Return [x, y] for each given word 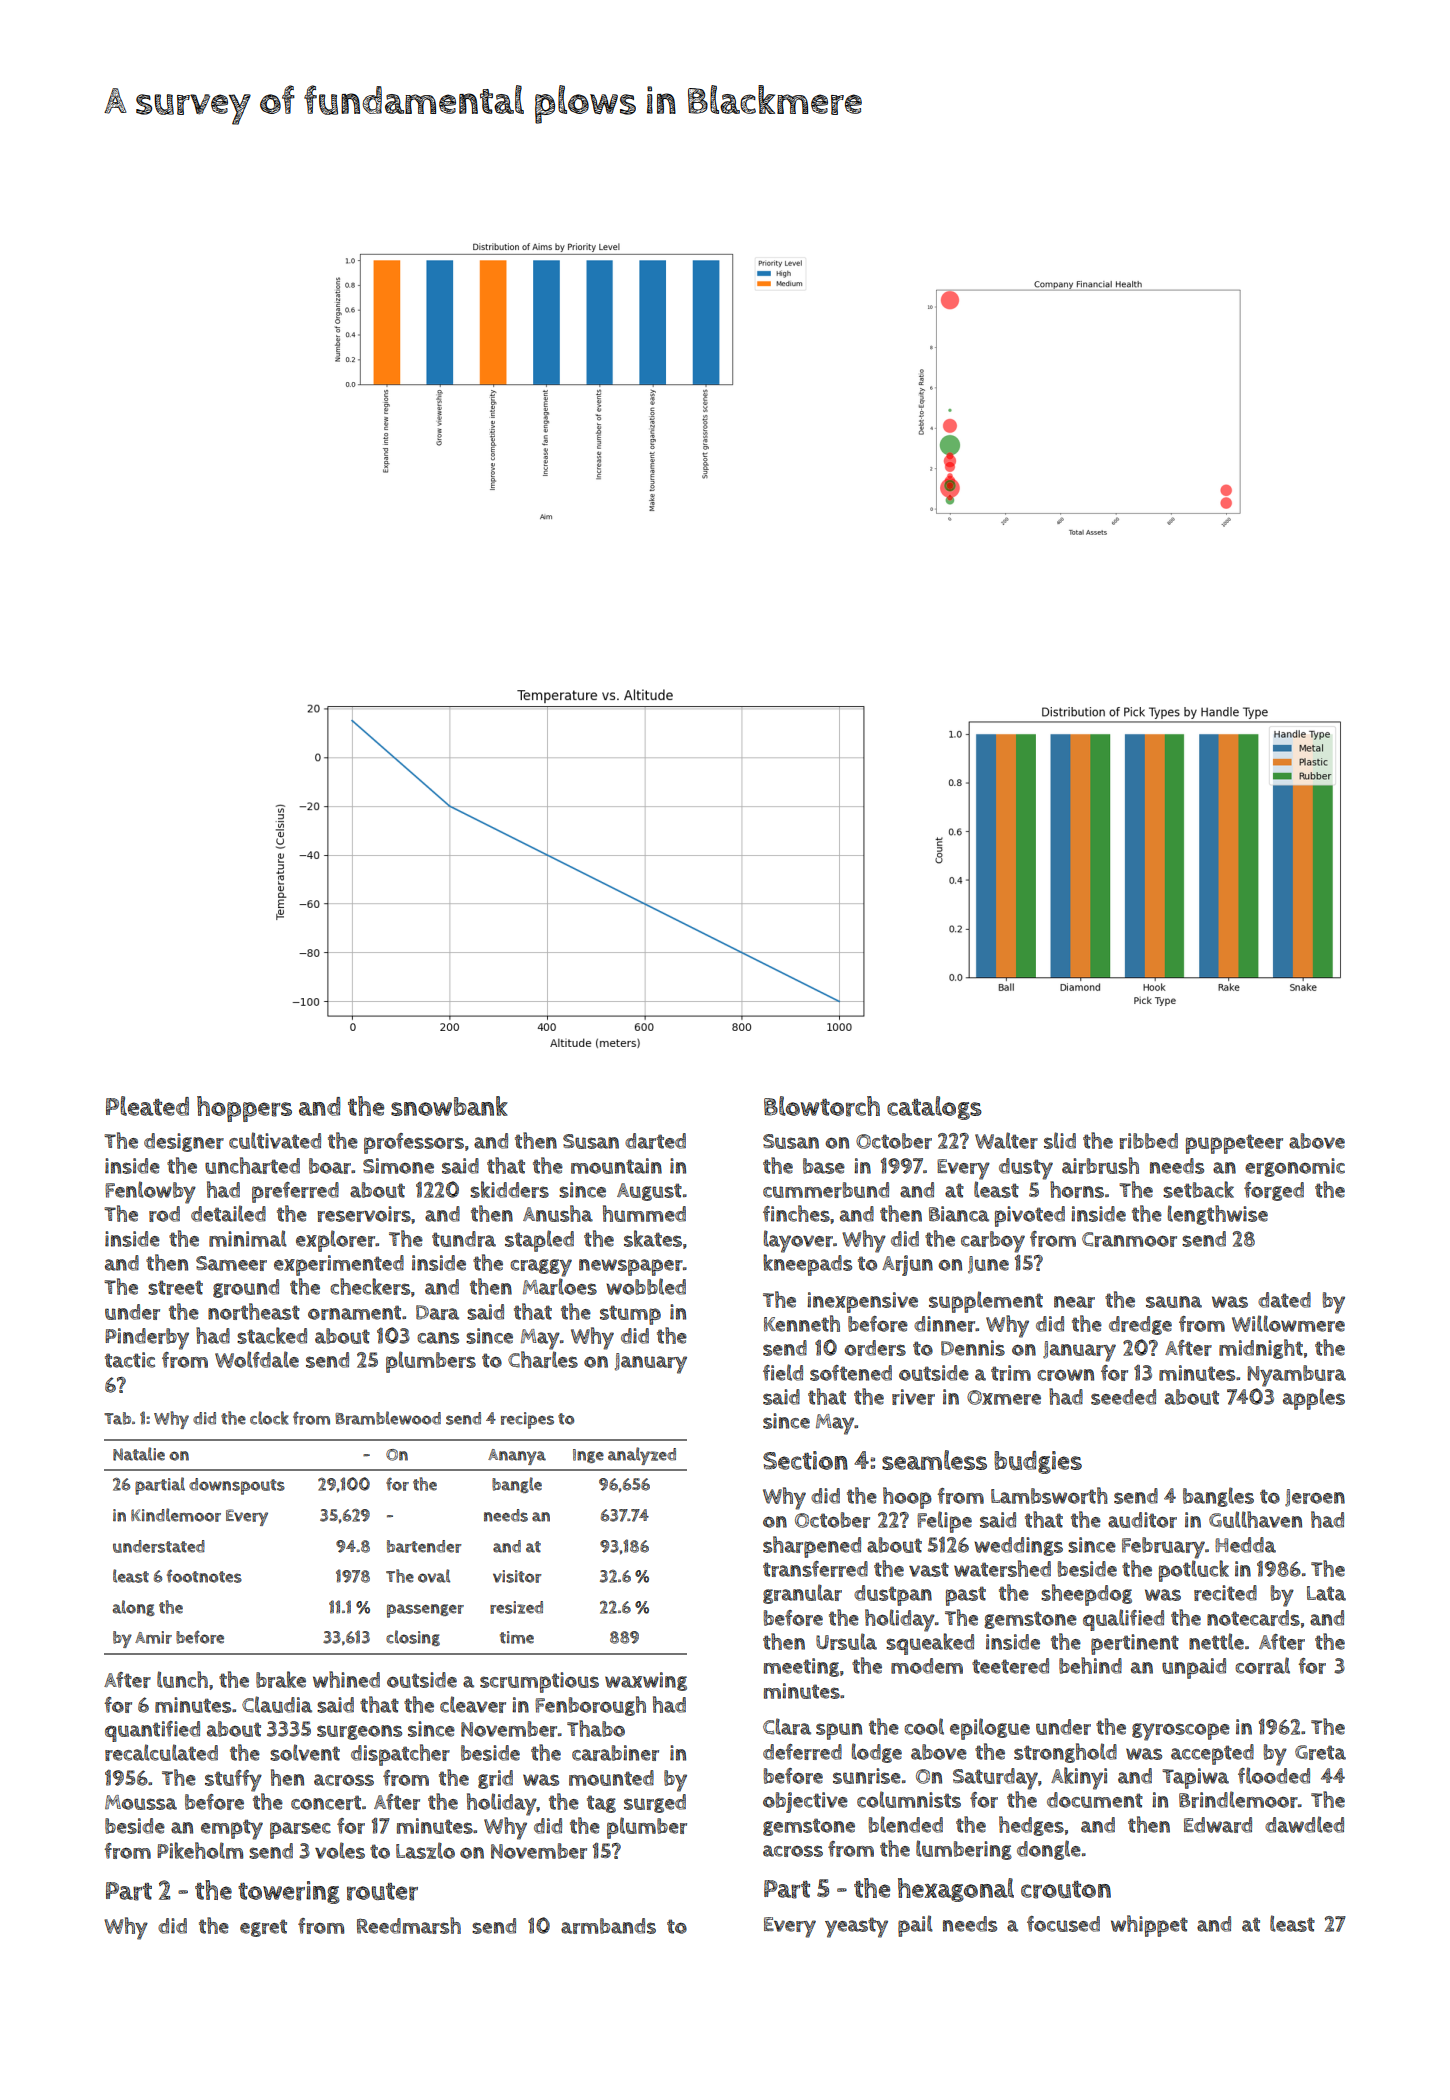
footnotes [204, 1576]
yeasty [856, 1927]
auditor [1142, 1520]
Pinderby [147, 1339]
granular [802, 1594]
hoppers [244, 1109]
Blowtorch [822, 1106]
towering [289, 1892]
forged [1274, 1191]
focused [1063, 1924]
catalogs [934, 1108]
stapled [539, 1241]
